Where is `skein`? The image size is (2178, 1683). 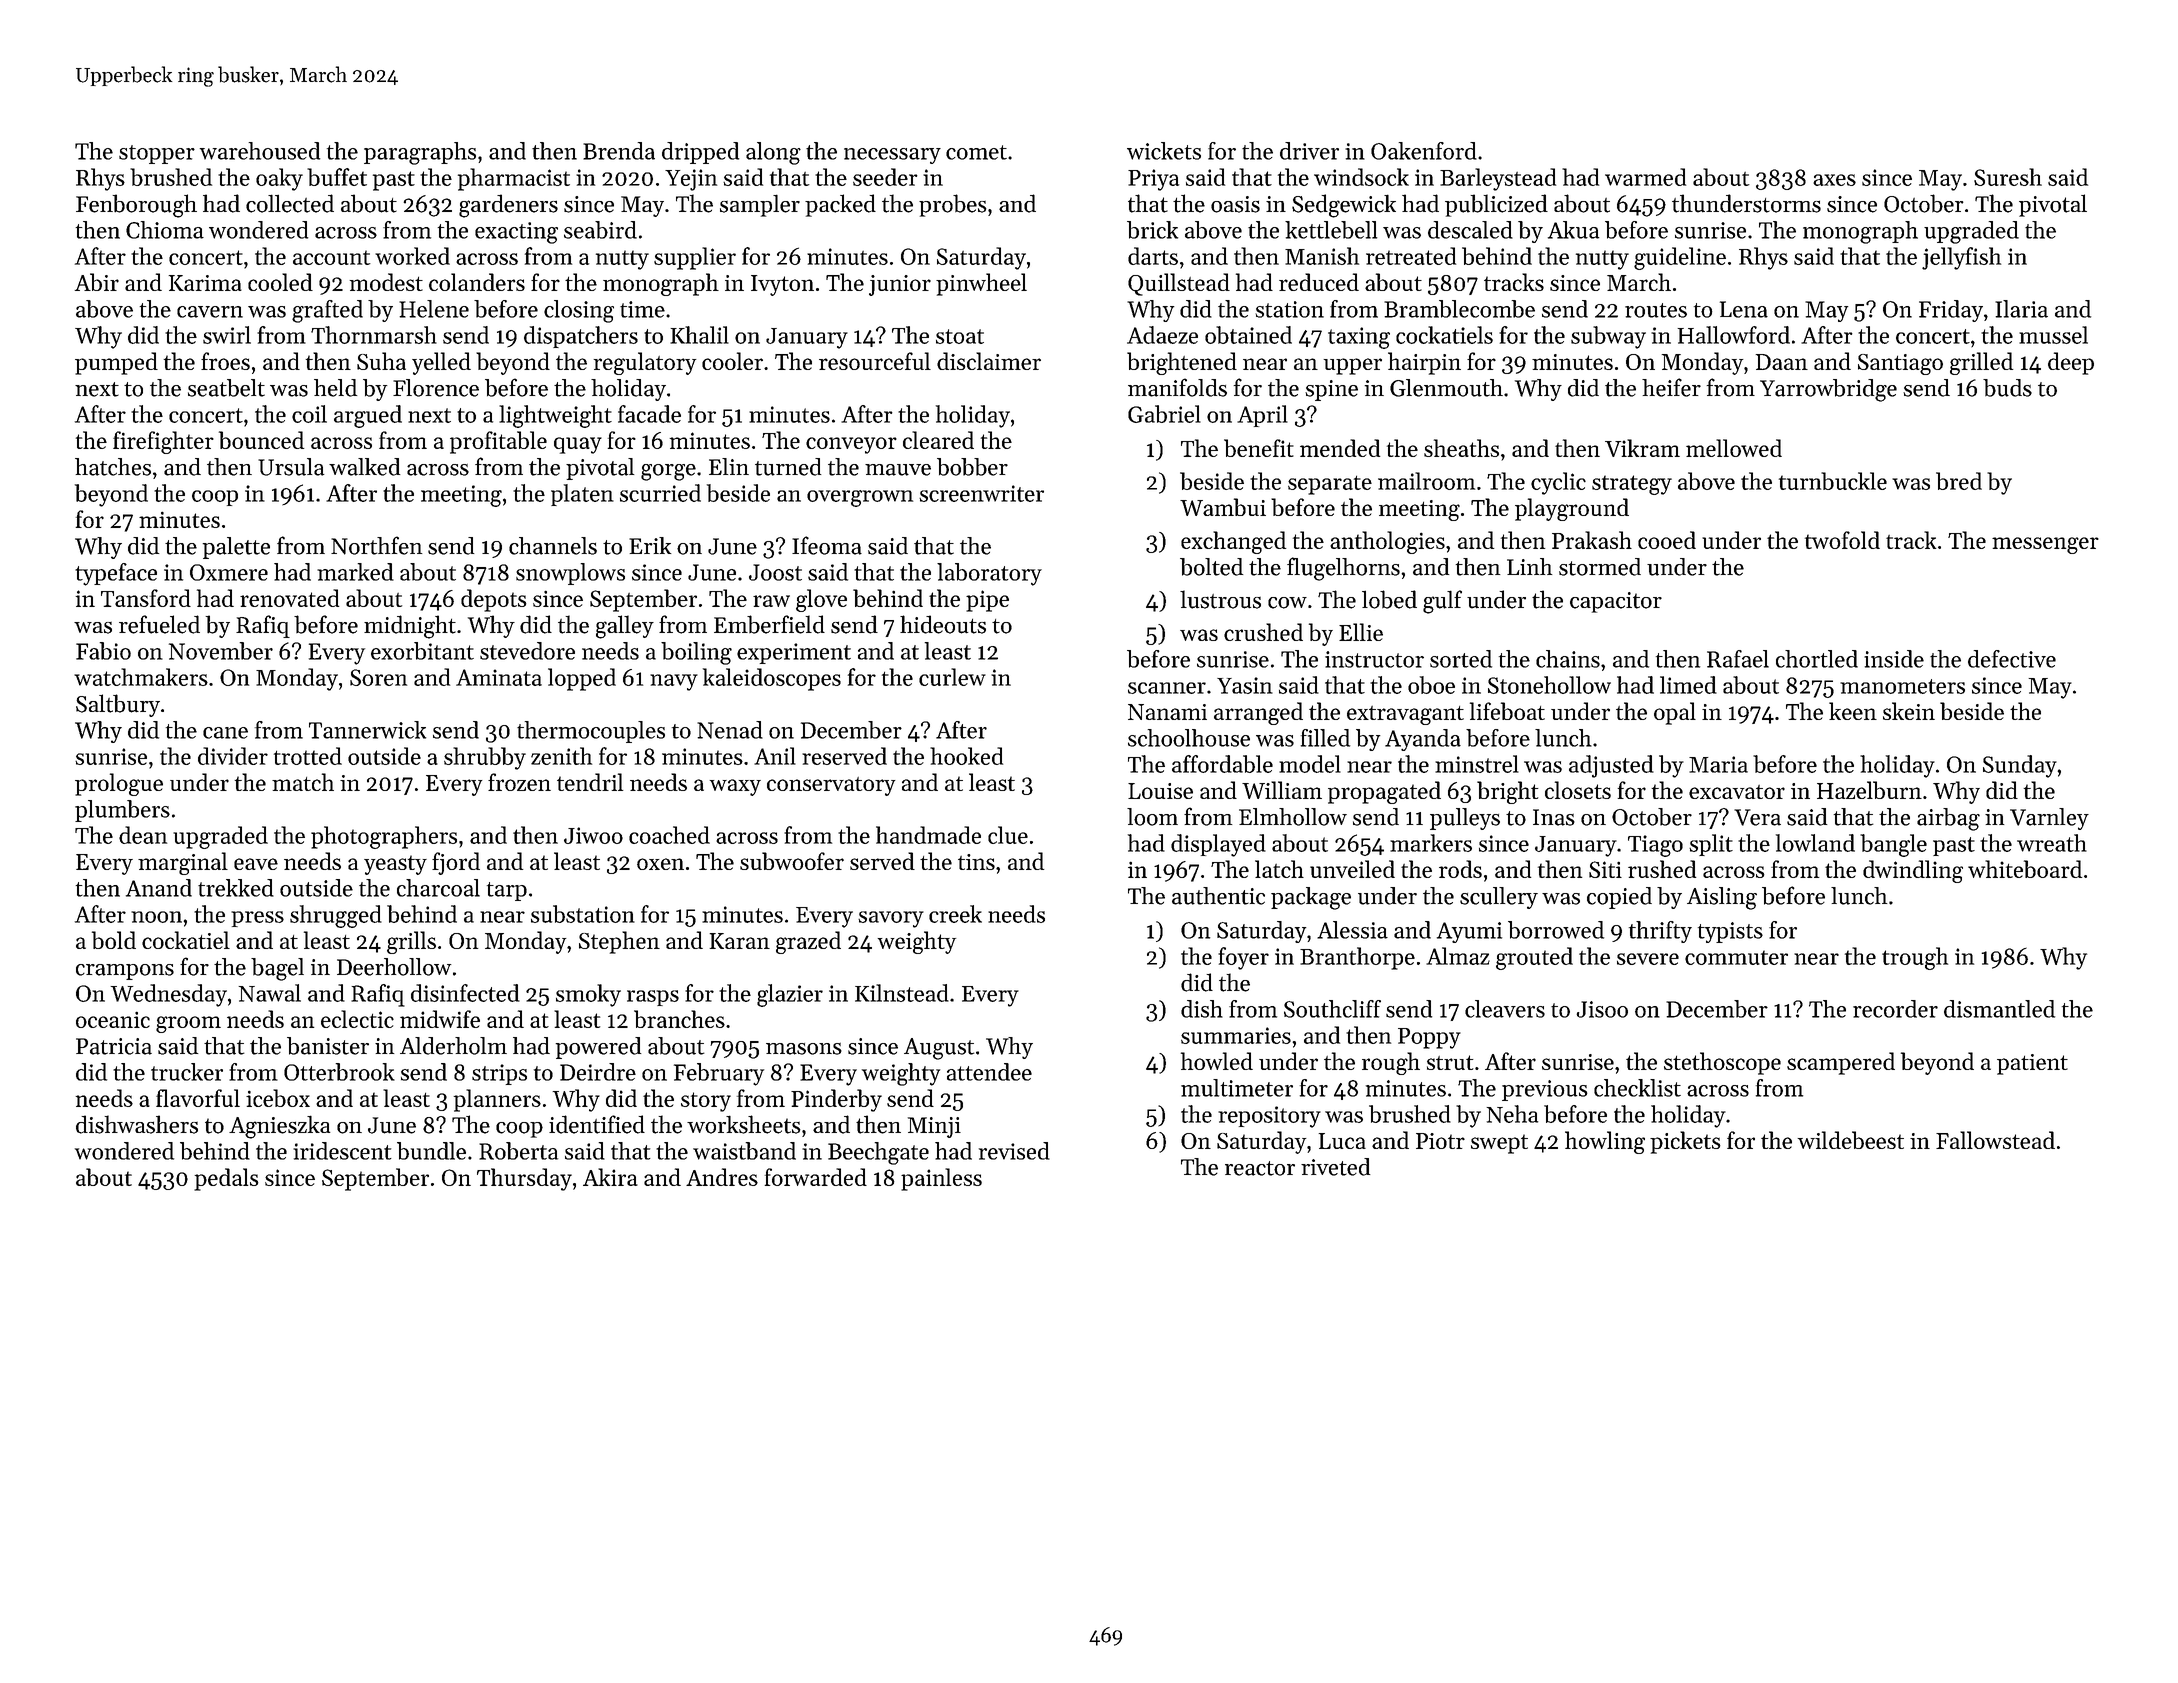 skein is located at coordinates (1909, 711).
